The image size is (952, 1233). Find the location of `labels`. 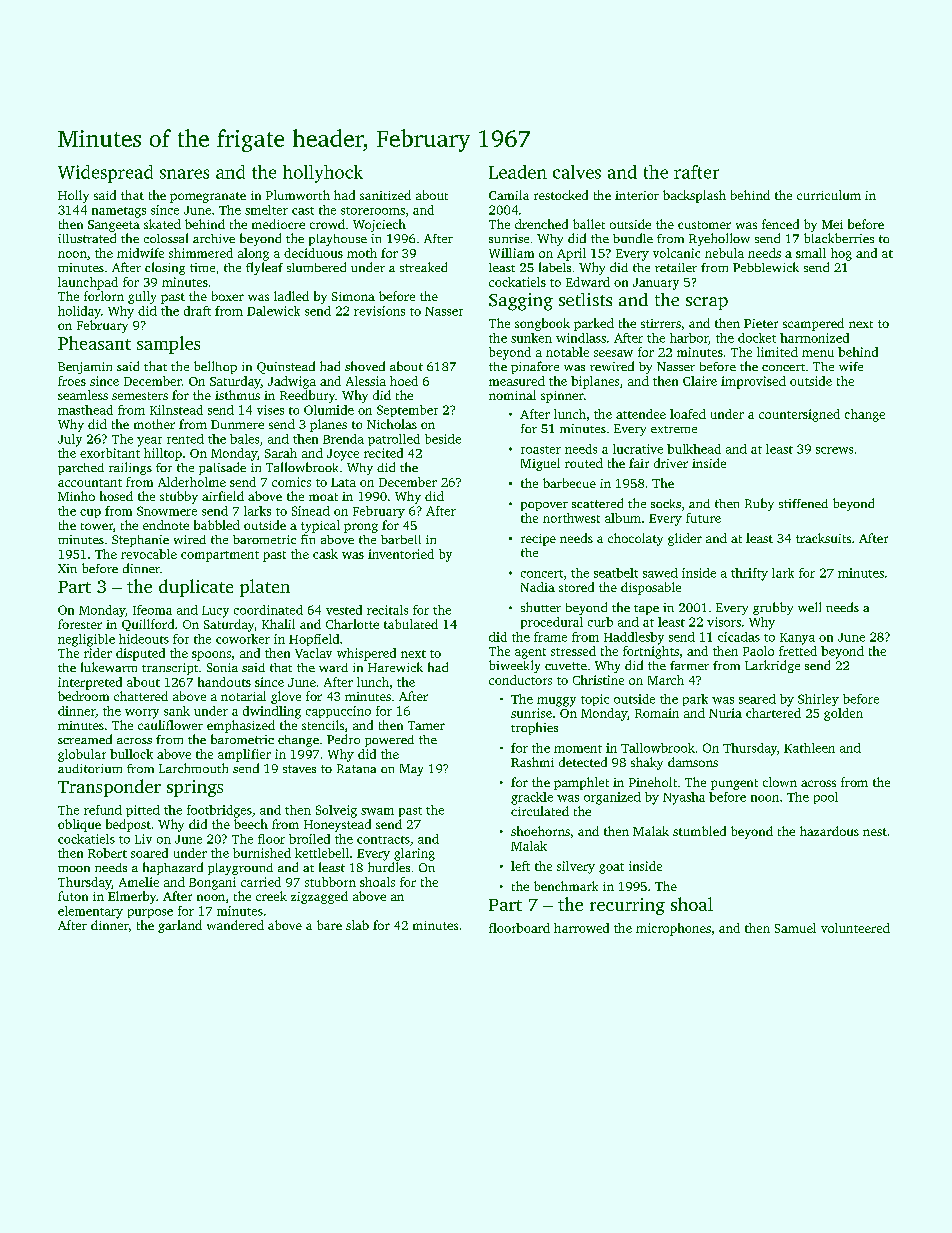

labels is located at coordinates (555, 267).
